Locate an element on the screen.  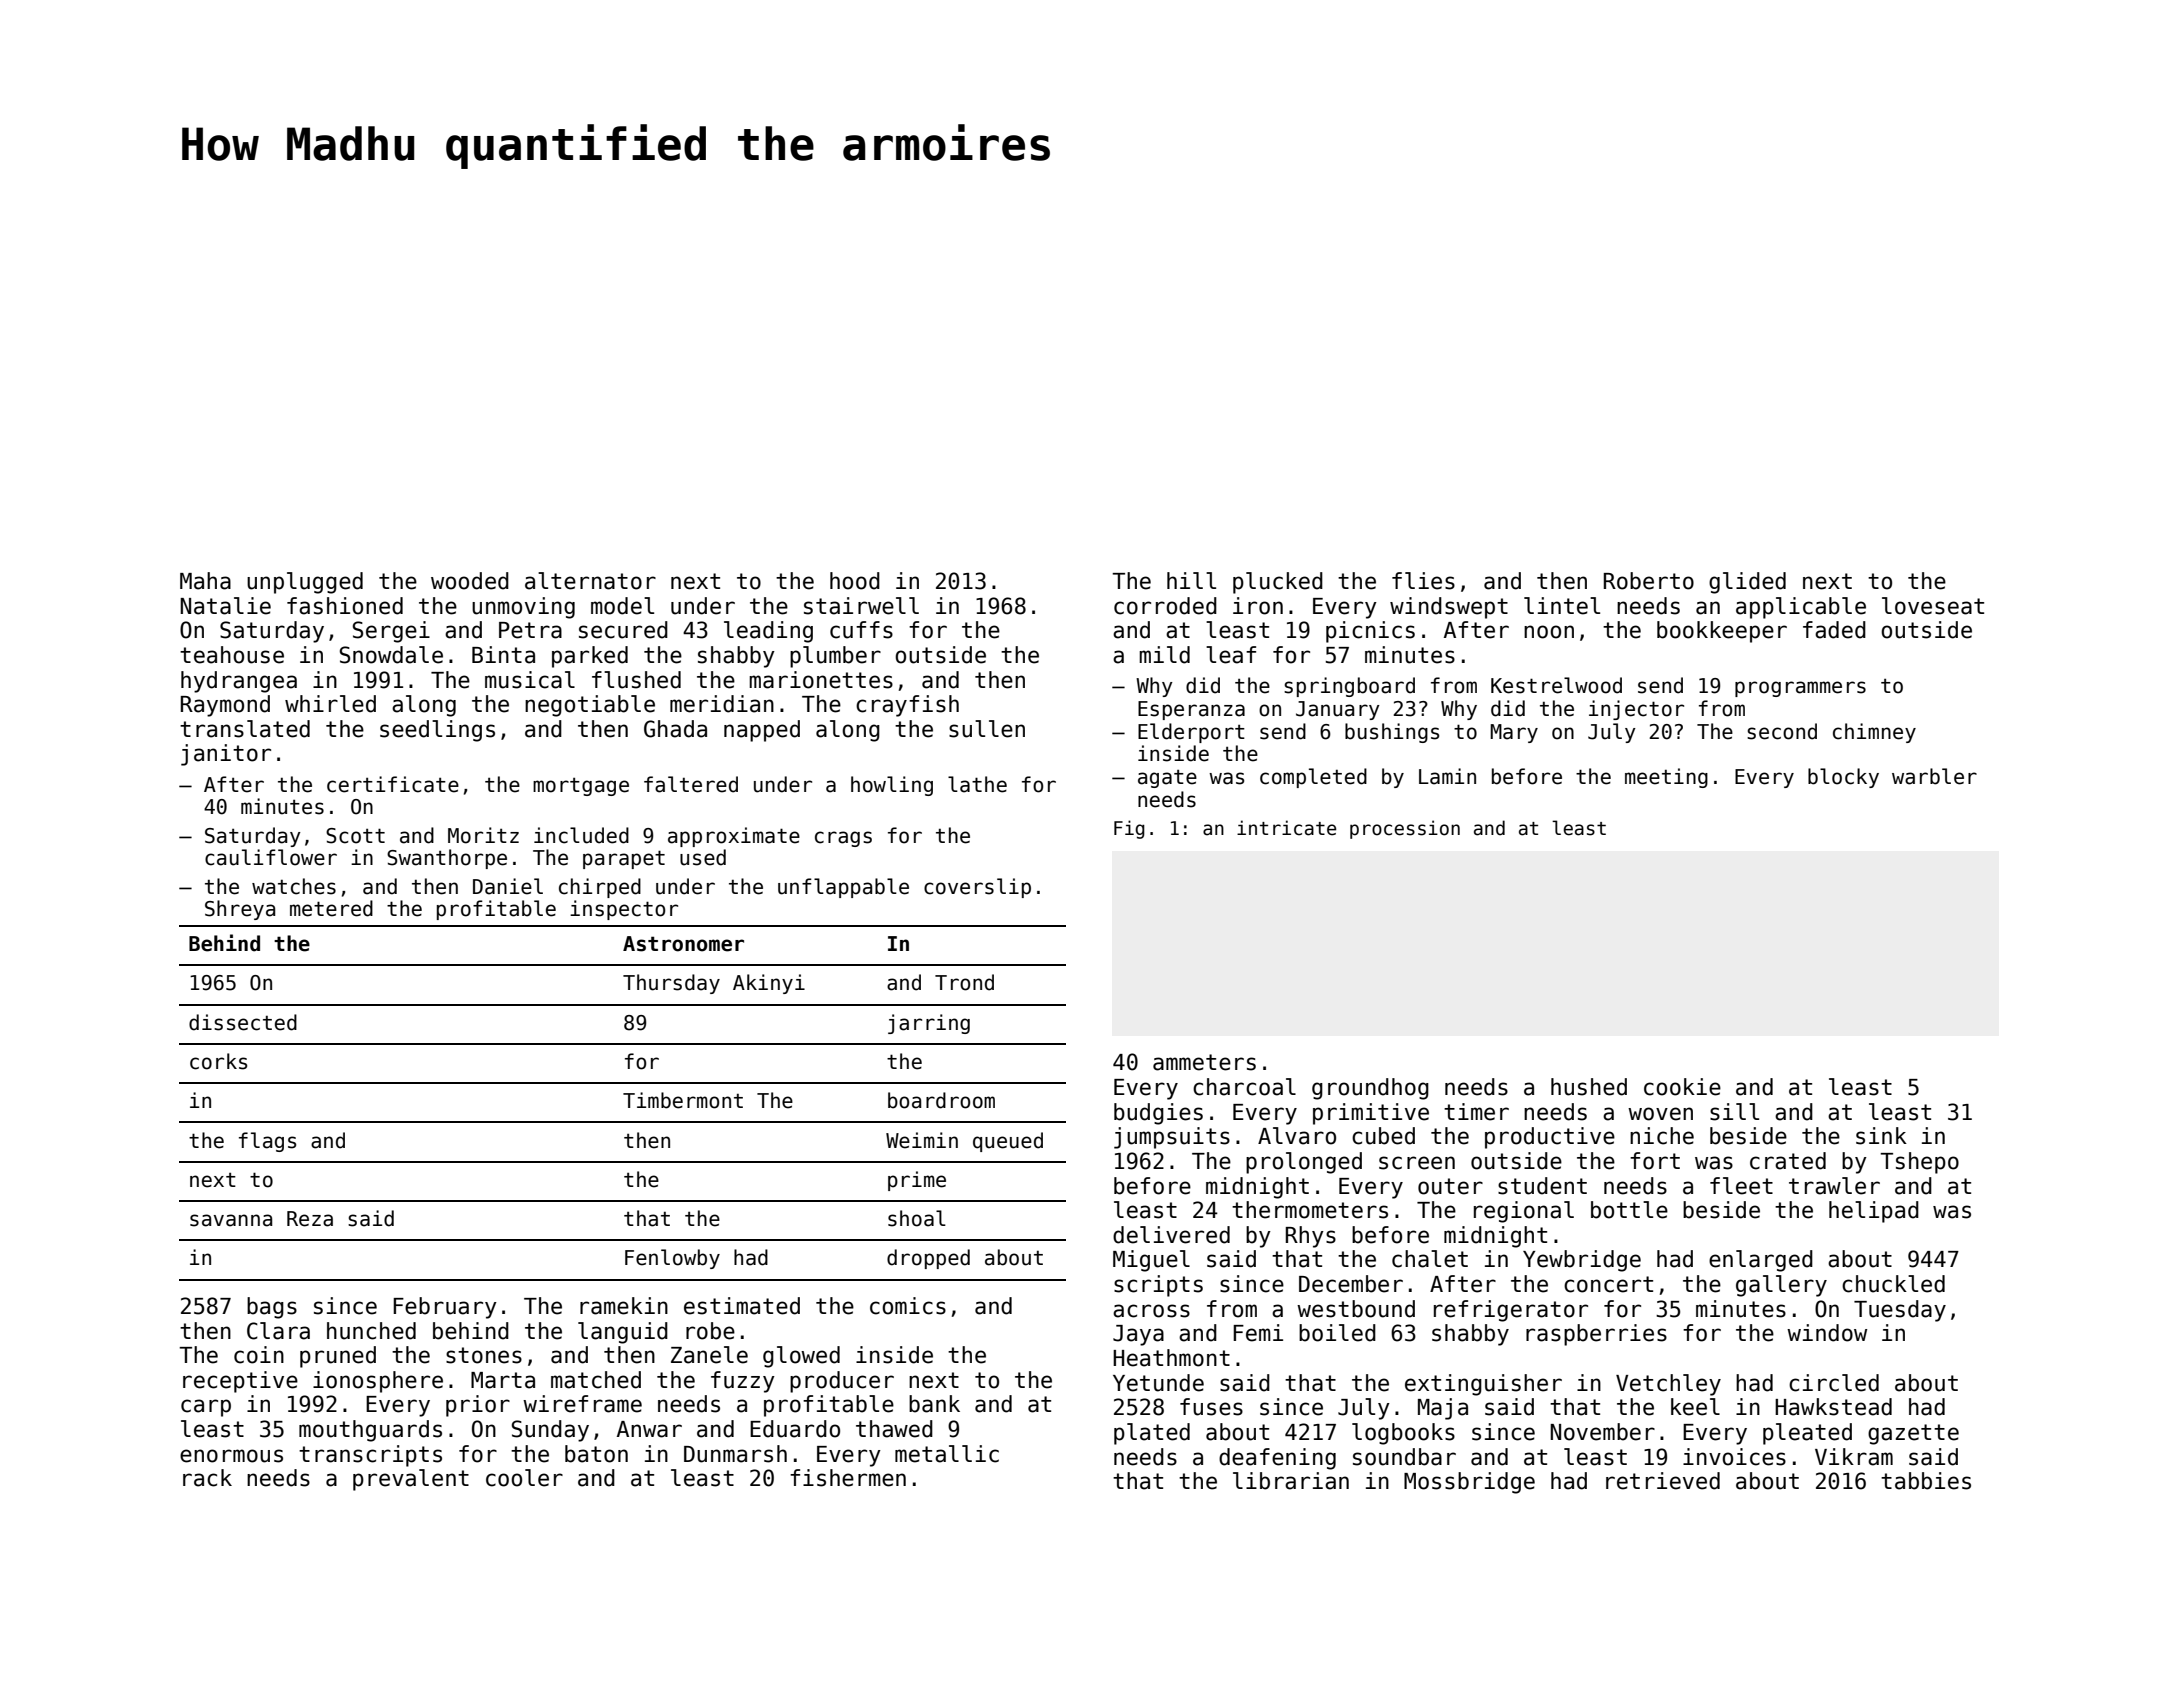
crayfish is located at coordinates (907, 706).
